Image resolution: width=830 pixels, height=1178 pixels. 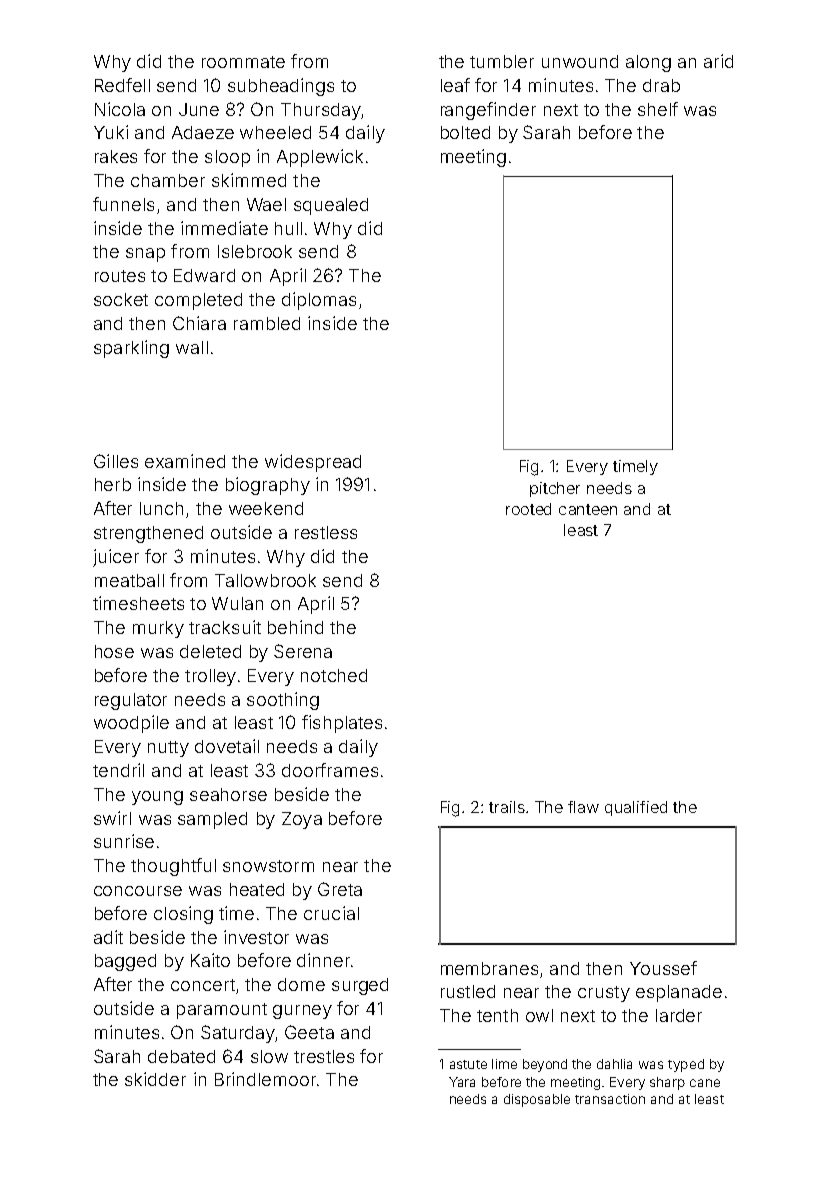 What do you see at coordinates (131, 701) in the screenshot?
I see `regulator` at bounding box center [131, 701].
